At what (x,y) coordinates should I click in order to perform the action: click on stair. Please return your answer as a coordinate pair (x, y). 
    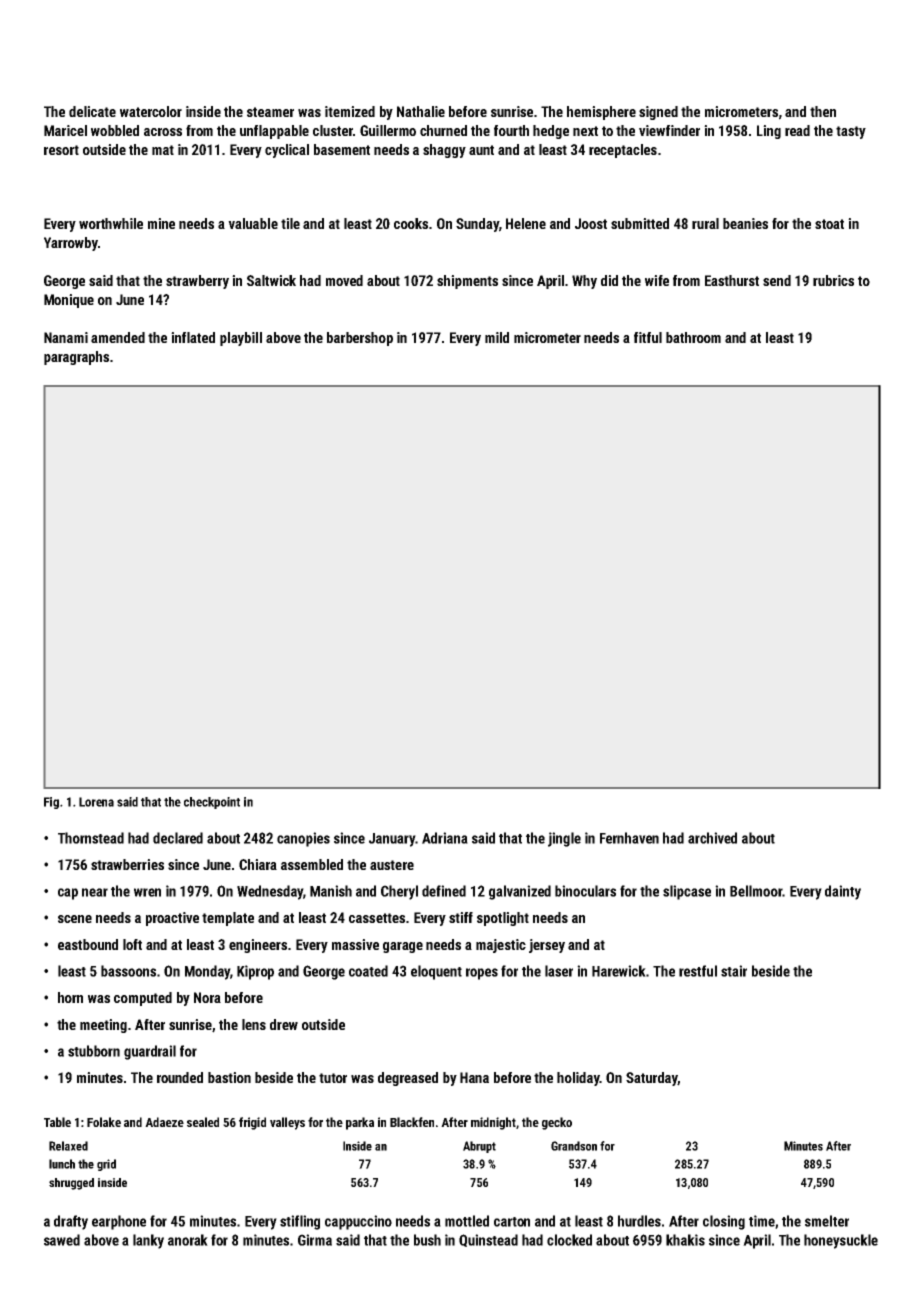
    Looking at the image, I should click on (734, 971).
